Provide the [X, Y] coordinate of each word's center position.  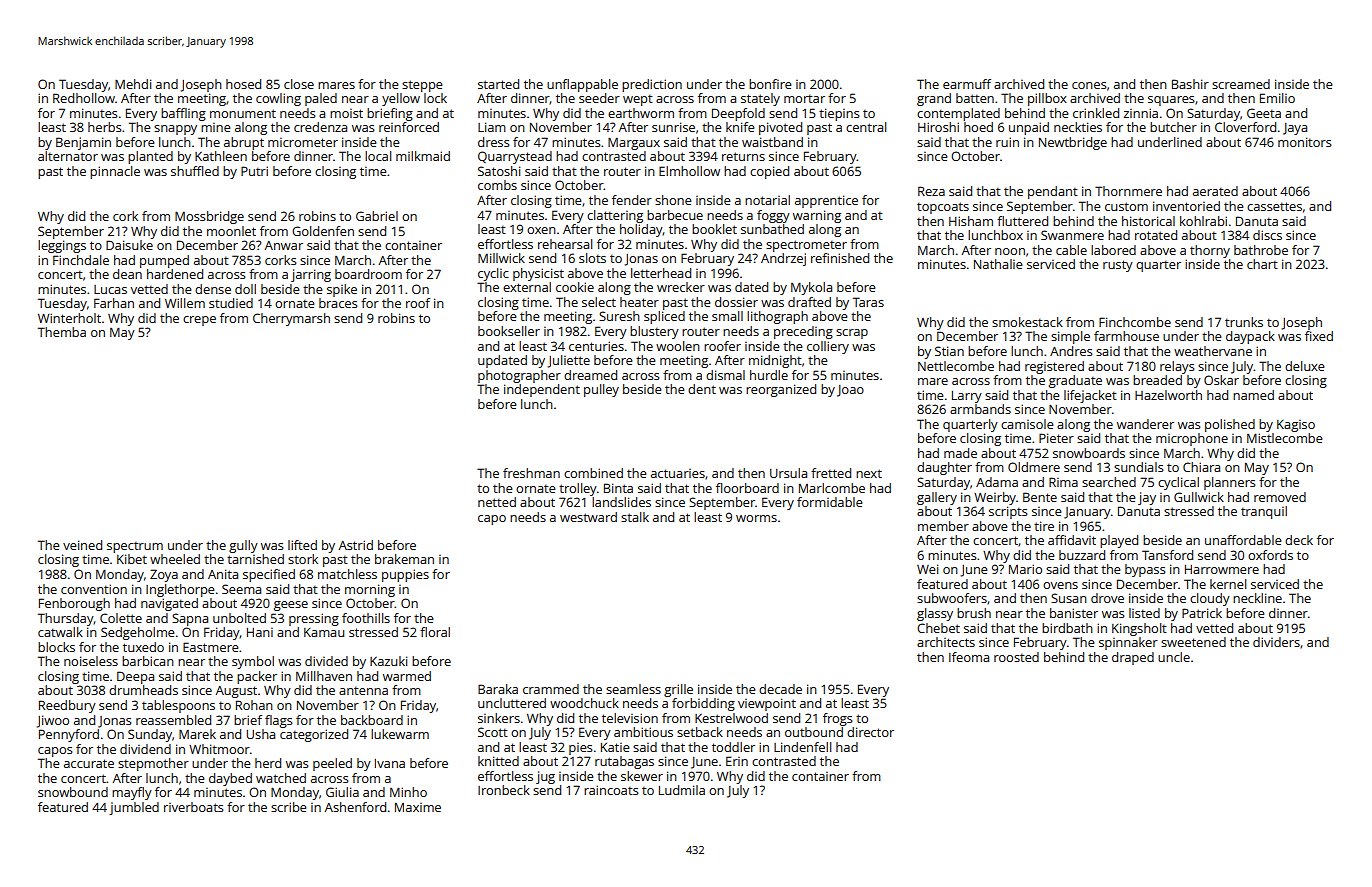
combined [593, 473]
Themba [62, 332]
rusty [1118, 266]
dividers [1276, 642]
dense [213, 289]
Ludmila [682, 790]
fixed [1319, 336]
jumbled [134, 808]
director [870, 732]
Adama [997, 482]
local [378, 156]
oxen [541, 230]
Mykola [811, 288]
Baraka [498, 689]
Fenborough [74, 604]
